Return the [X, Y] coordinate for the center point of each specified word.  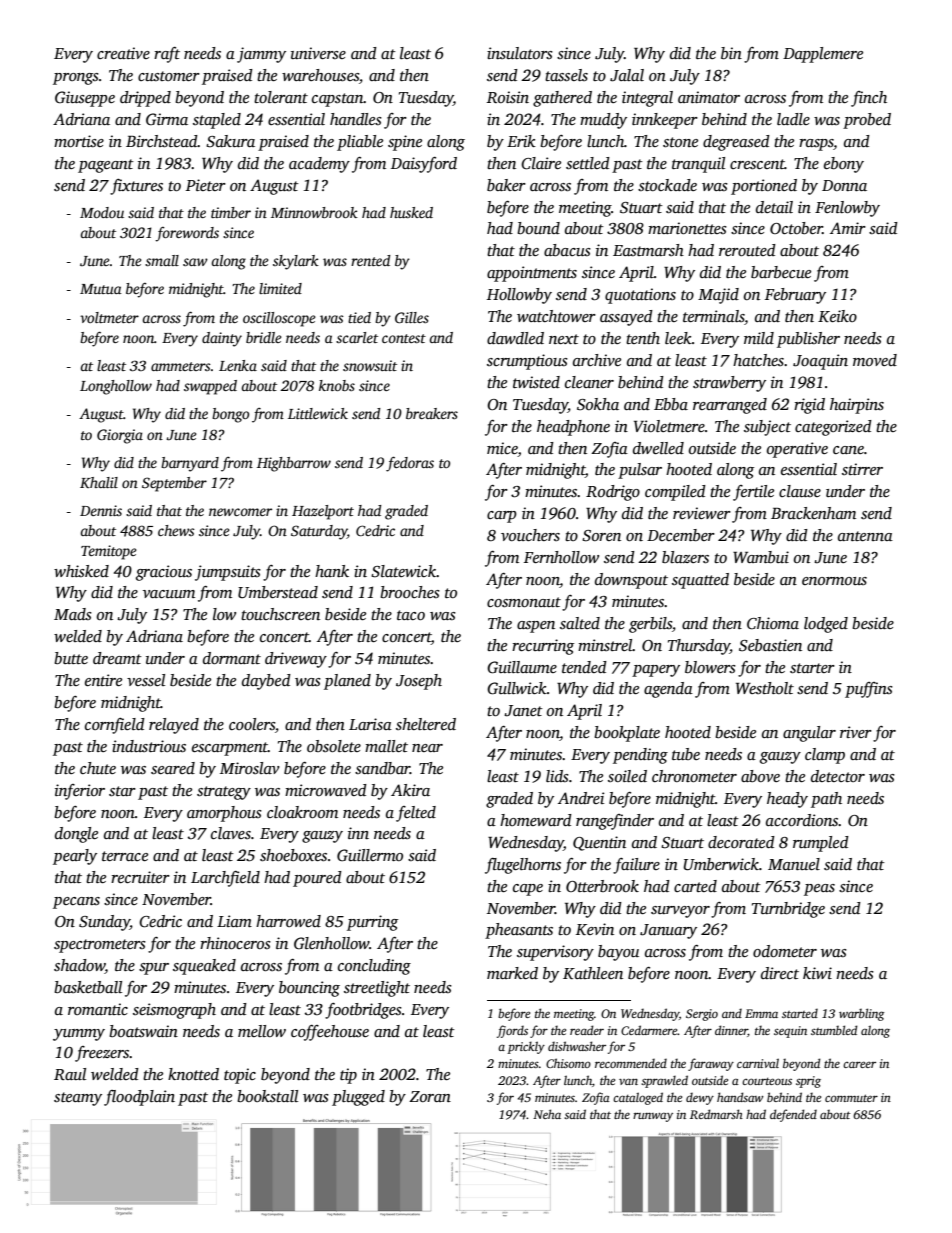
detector [838, 776]
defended [793, 1115]
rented [371, 260]
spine [405, 143]
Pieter [206, 185]
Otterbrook [602, 886]
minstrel [605, 645]
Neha [547, 1114]
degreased [736, 143]
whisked [81, 571]
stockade [667, 185]
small [162, 260]
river [856, 732]
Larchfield [225, 879]
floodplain [139, 1098]
